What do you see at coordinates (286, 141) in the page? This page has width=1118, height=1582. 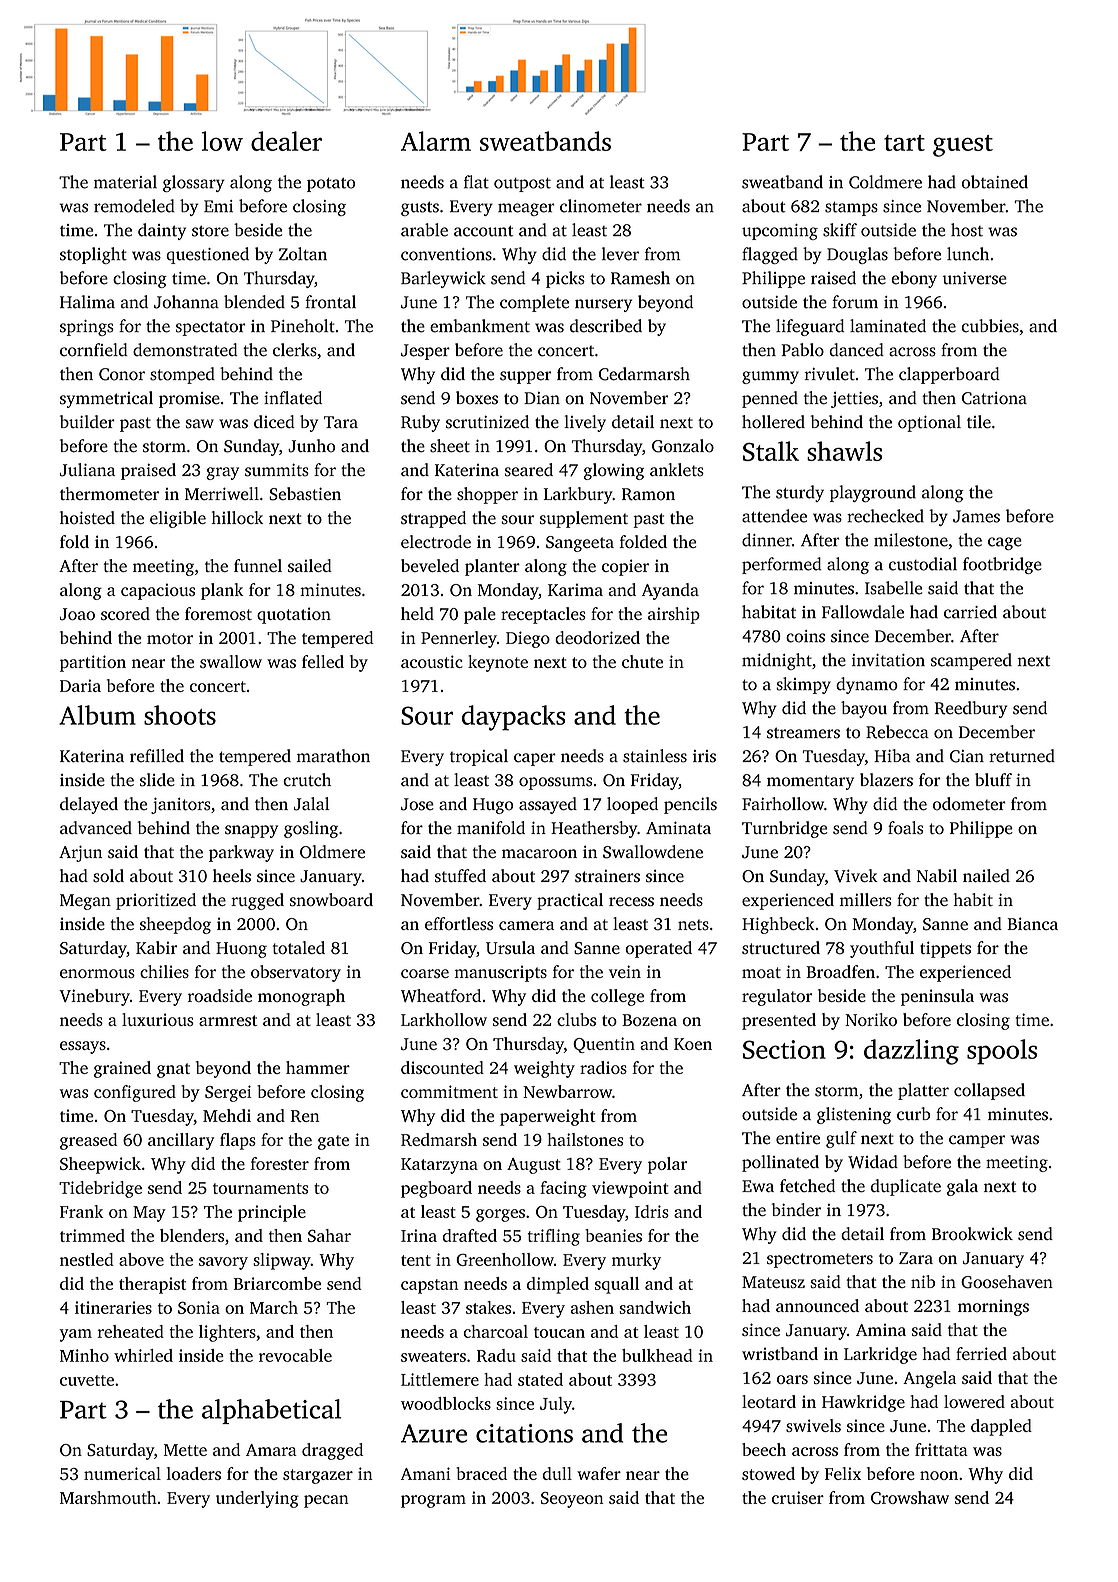 I see `dealer` at bounding box center [286, 141].
